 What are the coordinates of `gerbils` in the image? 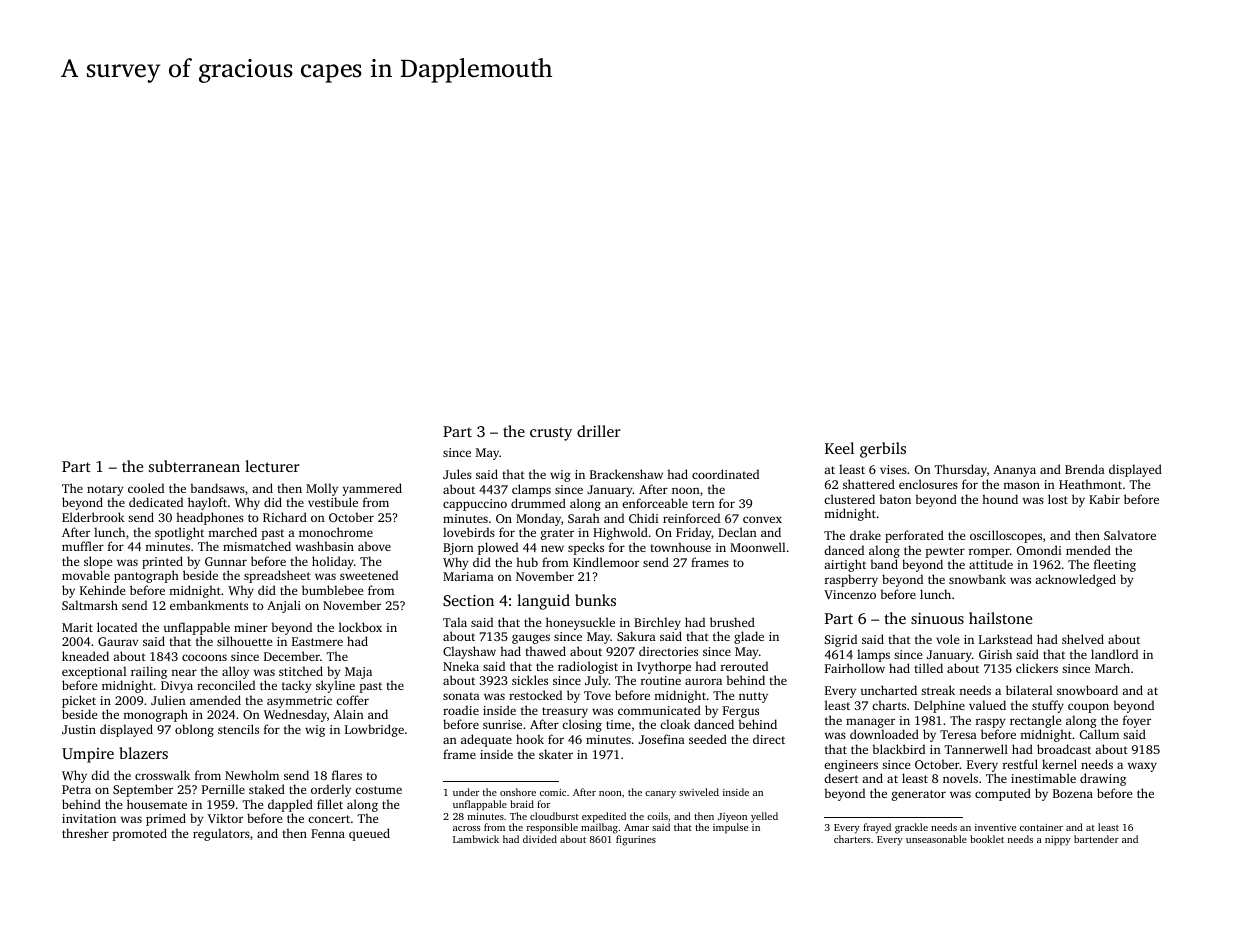 It's located at (883, 450).
